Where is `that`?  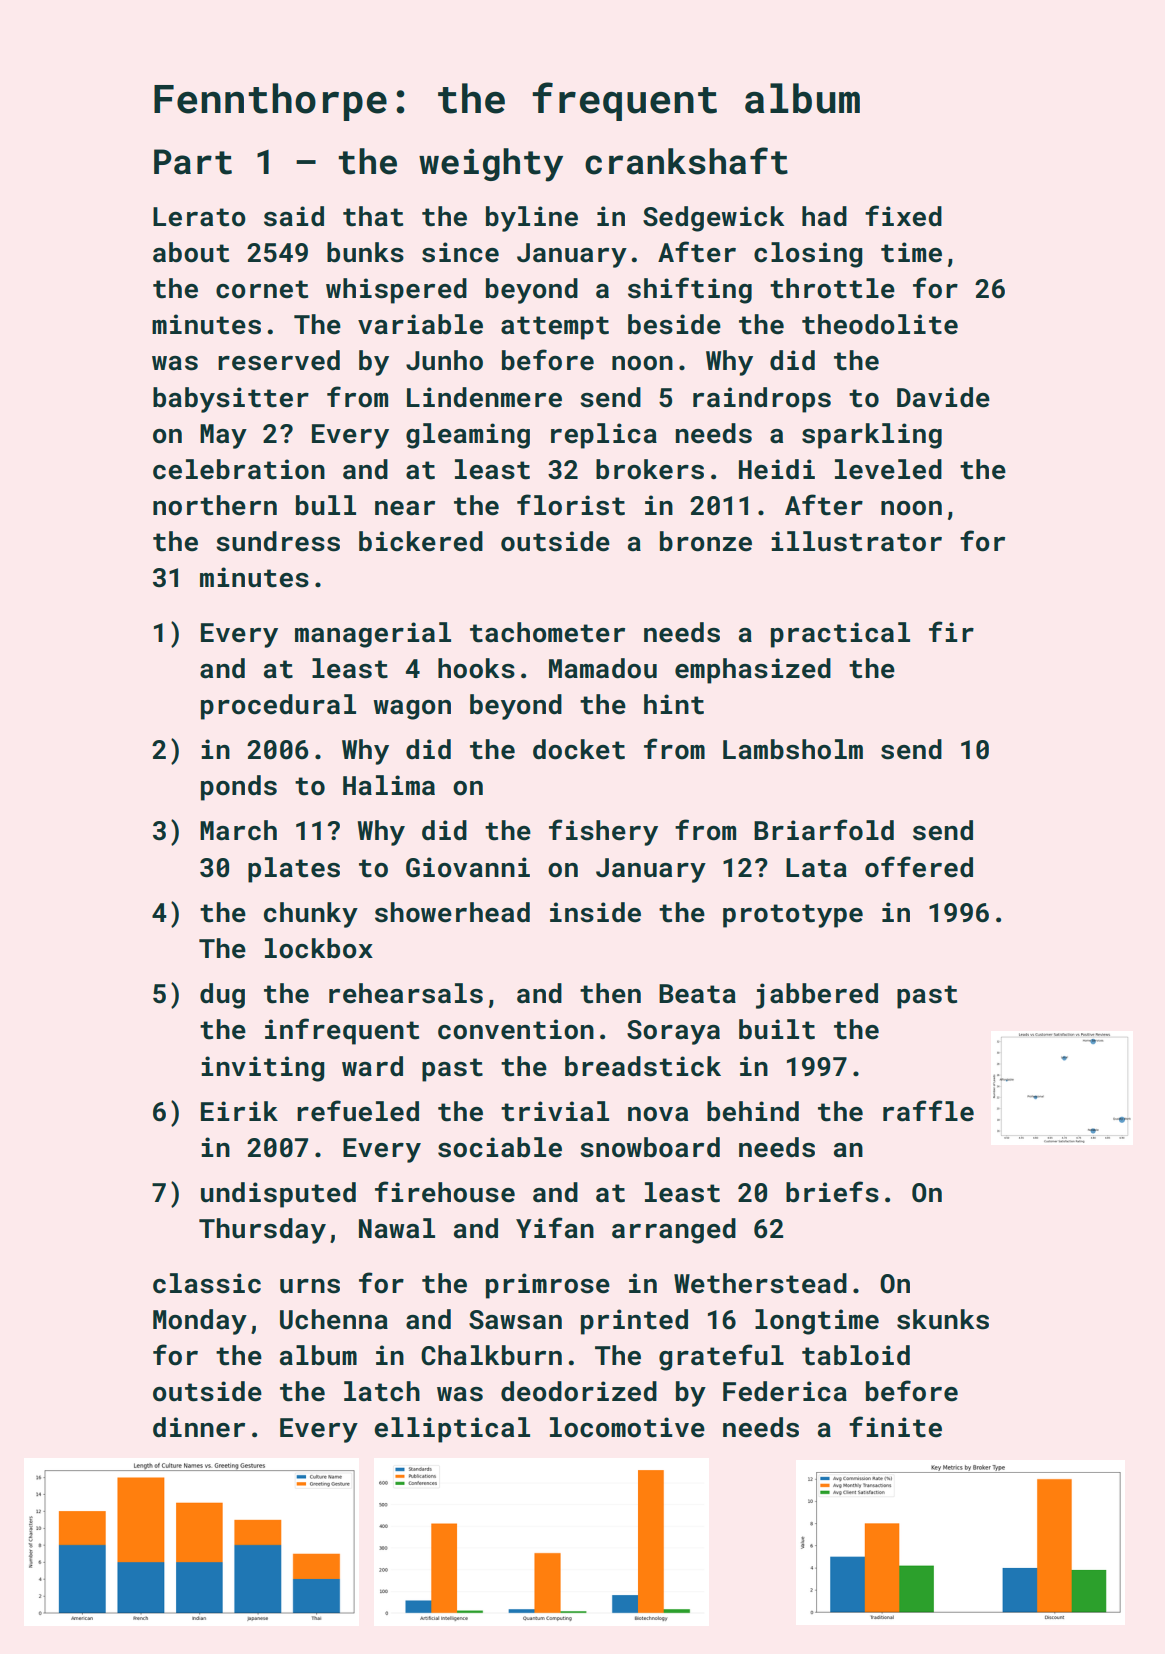
that is located at coordinates (373, 216).
